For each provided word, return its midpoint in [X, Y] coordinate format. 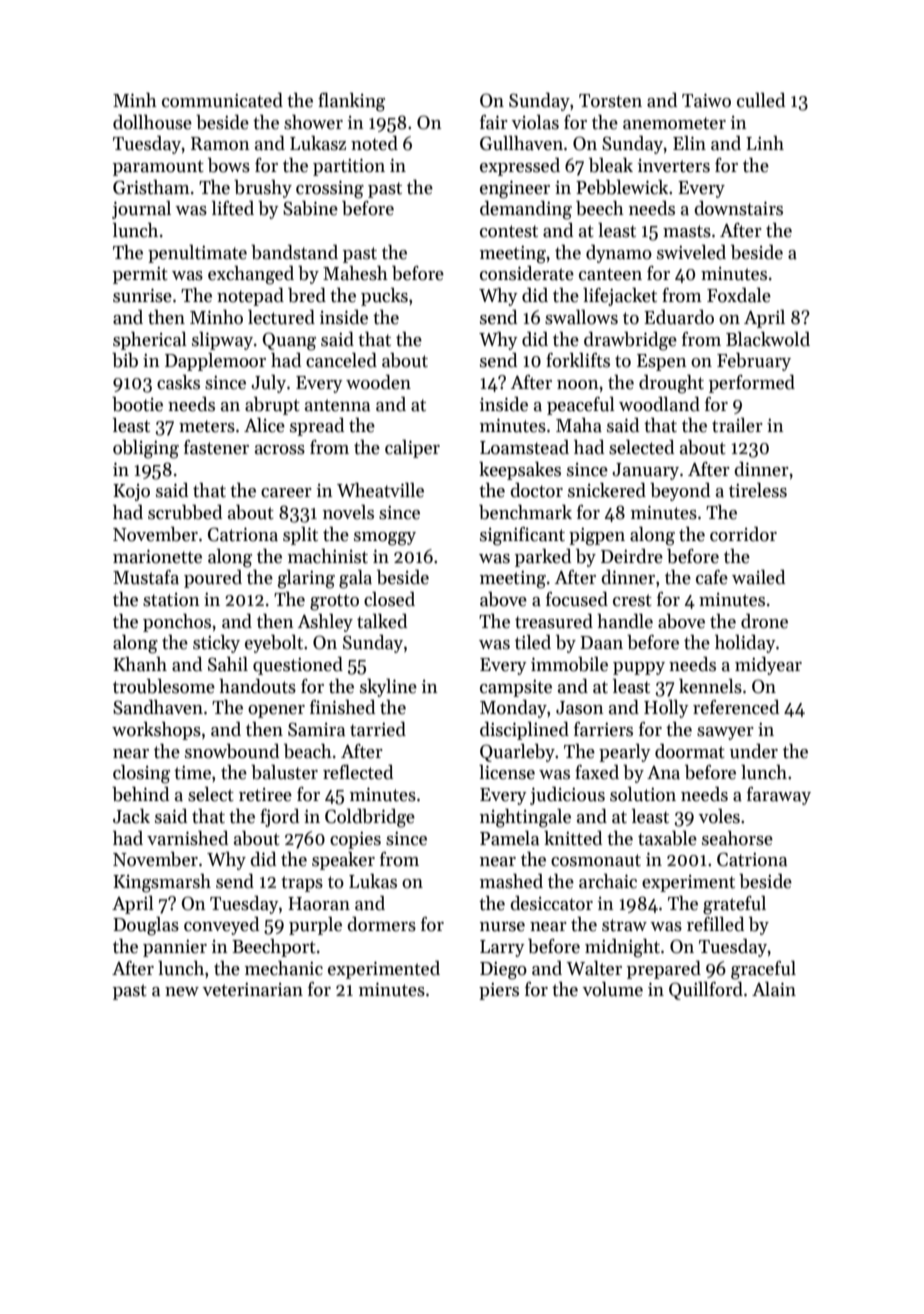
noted [374, 143]
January [645, 471]
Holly [666, 709]
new [182, 992]
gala [355, 579]
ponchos [177, 623]
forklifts [578, 360]
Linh [765, 143]
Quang [289, 341]
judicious [567, 796]
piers [499, 991]
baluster [284, 772]
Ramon [220, 144]
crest [632, 600]
